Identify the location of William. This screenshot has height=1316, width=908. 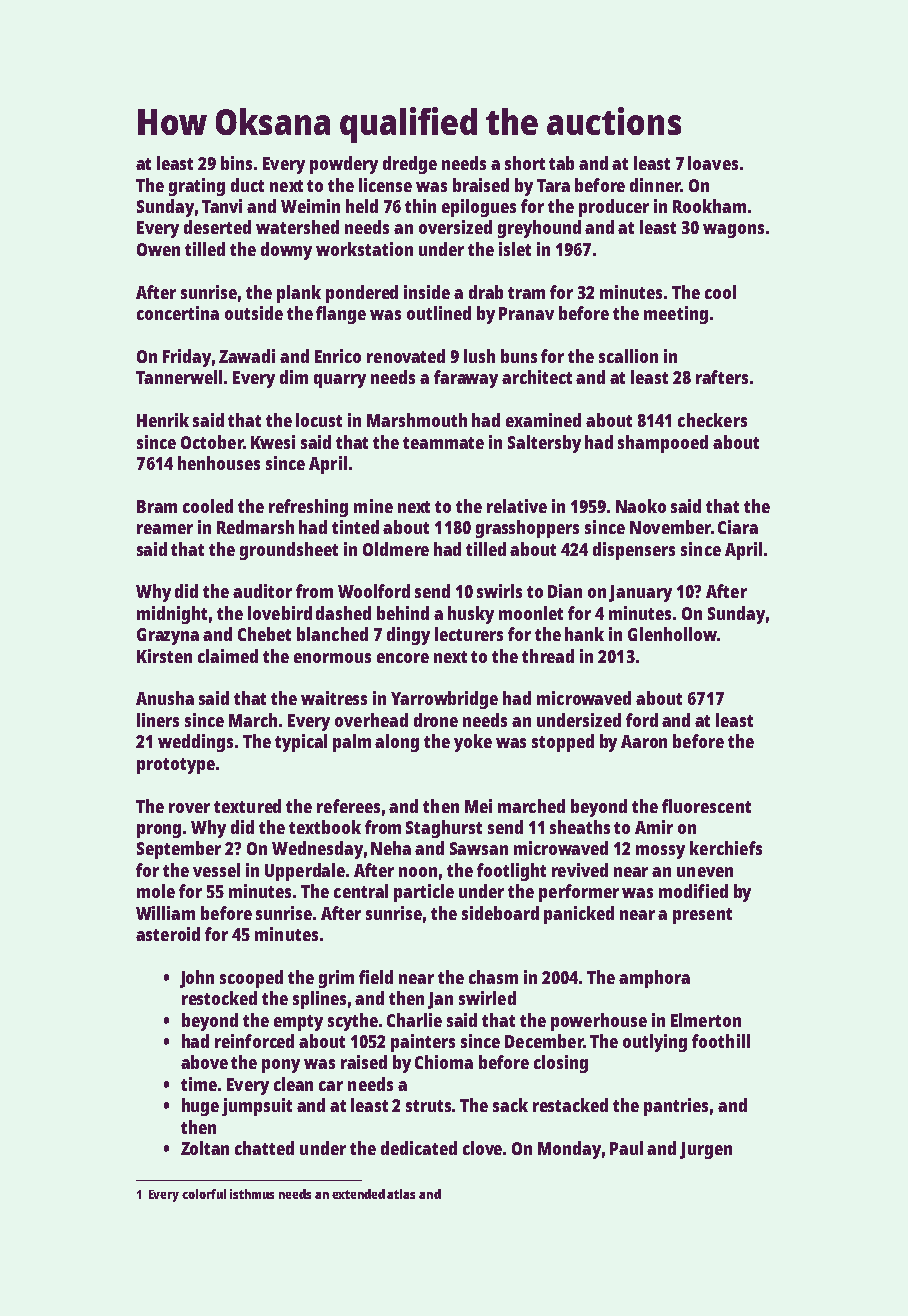
(165, 913).
